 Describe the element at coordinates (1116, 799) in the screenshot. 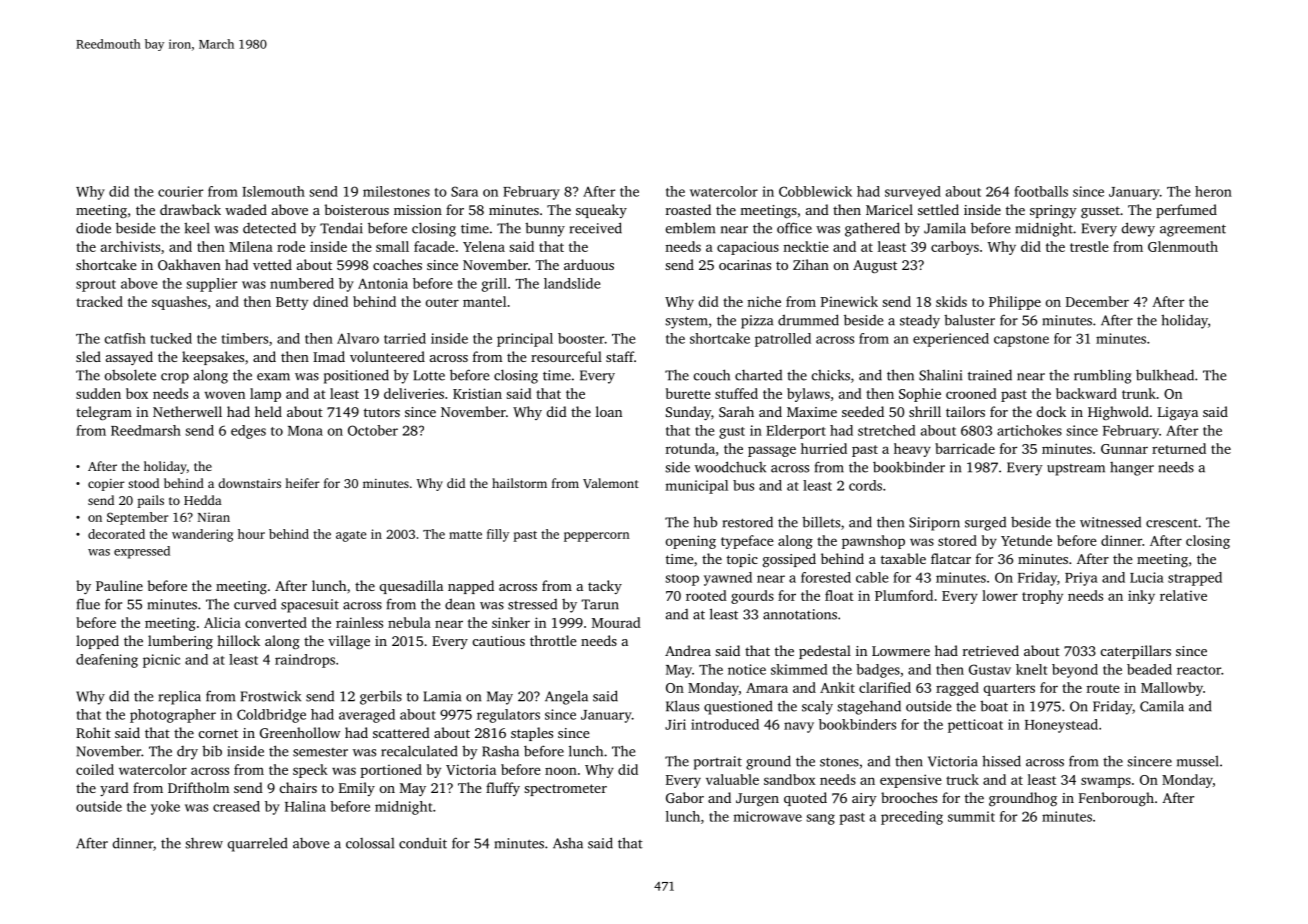

I see `Fenborough` at that location.
